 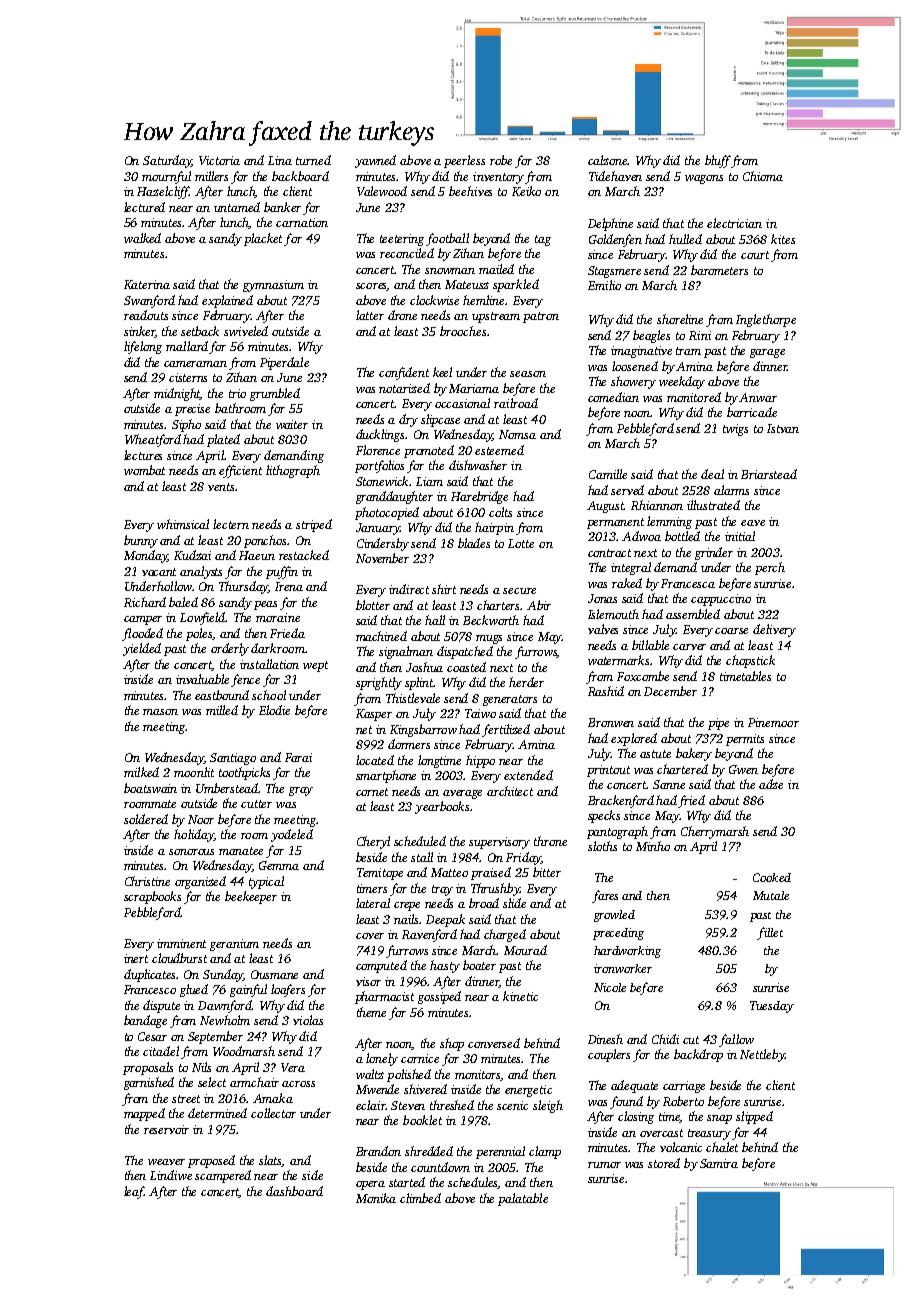 What do you see at coordinates (770, 568) in the image?
I see `perch` at bounding box center [770, 568].
